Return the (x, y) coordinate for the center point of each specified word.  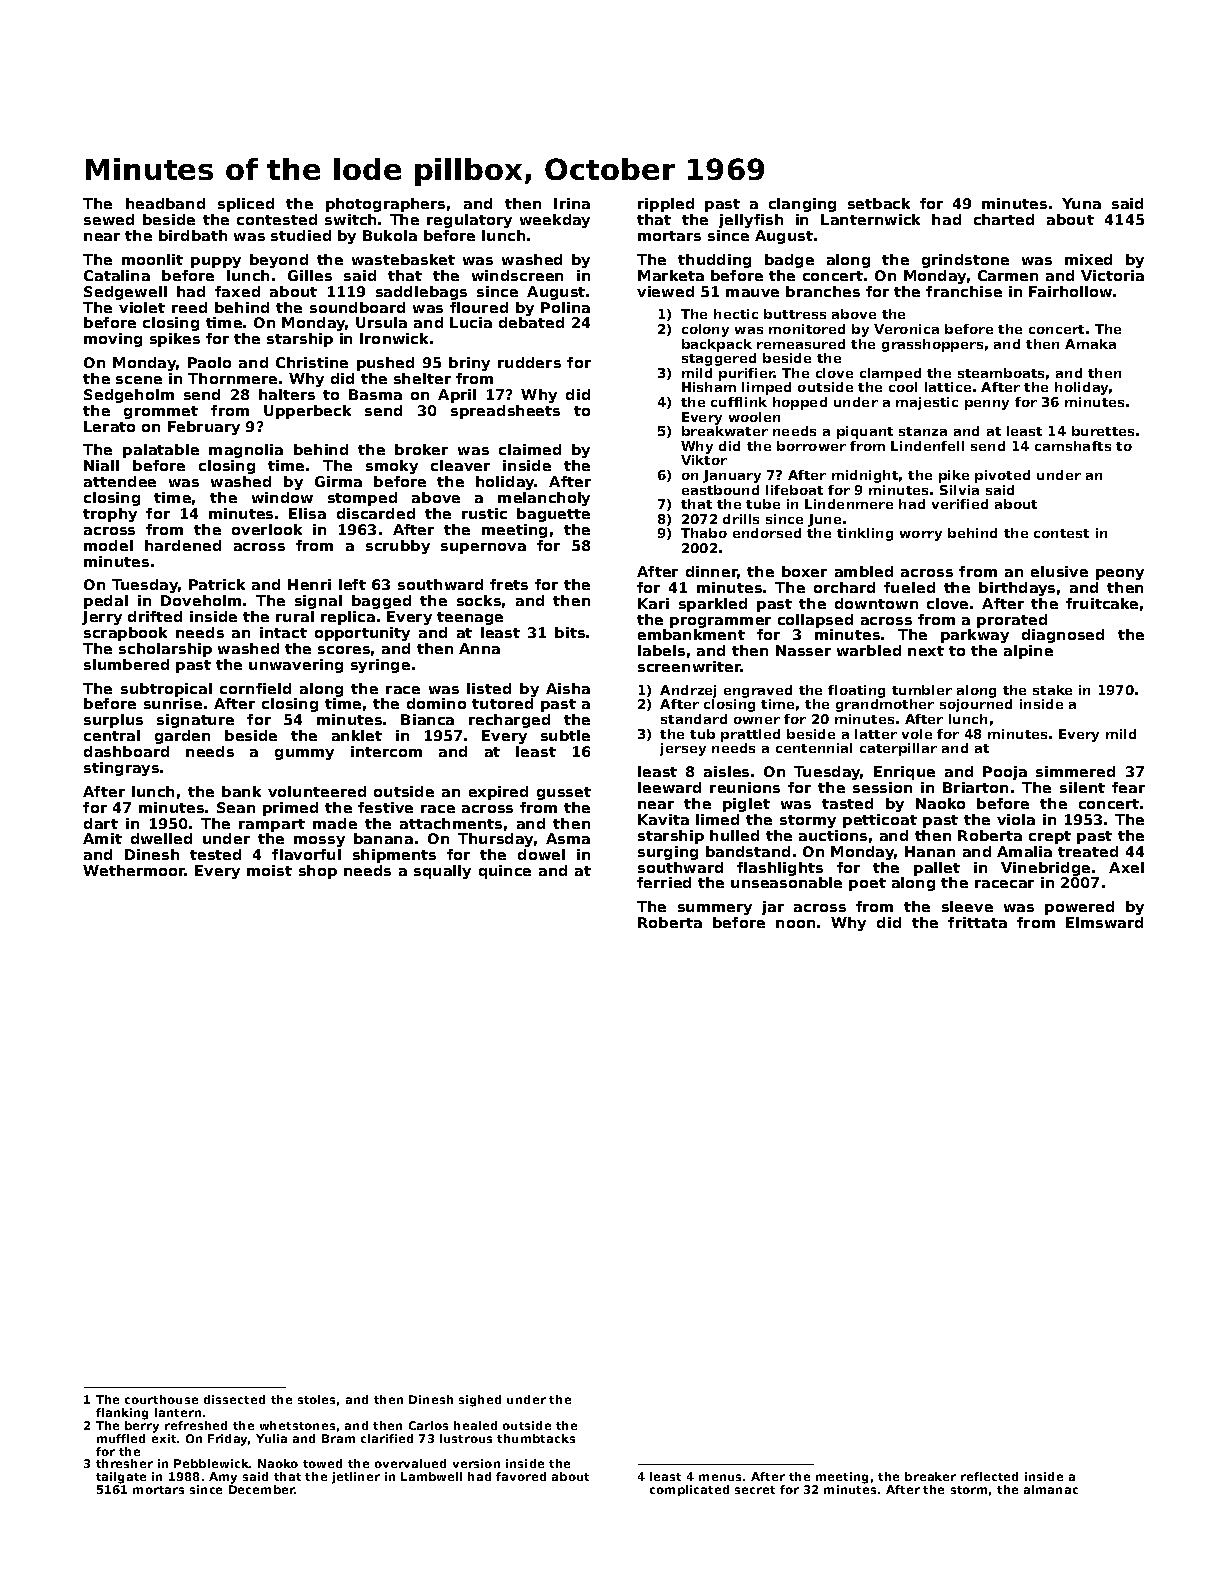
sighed (480, 1401)
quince (505, 872)
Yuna (1081, 203)
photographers (385, 205)
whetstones (297, 1425)
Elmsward (1104, 922)
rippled (666, 205)
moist (269, 870)
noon (795, 924)
